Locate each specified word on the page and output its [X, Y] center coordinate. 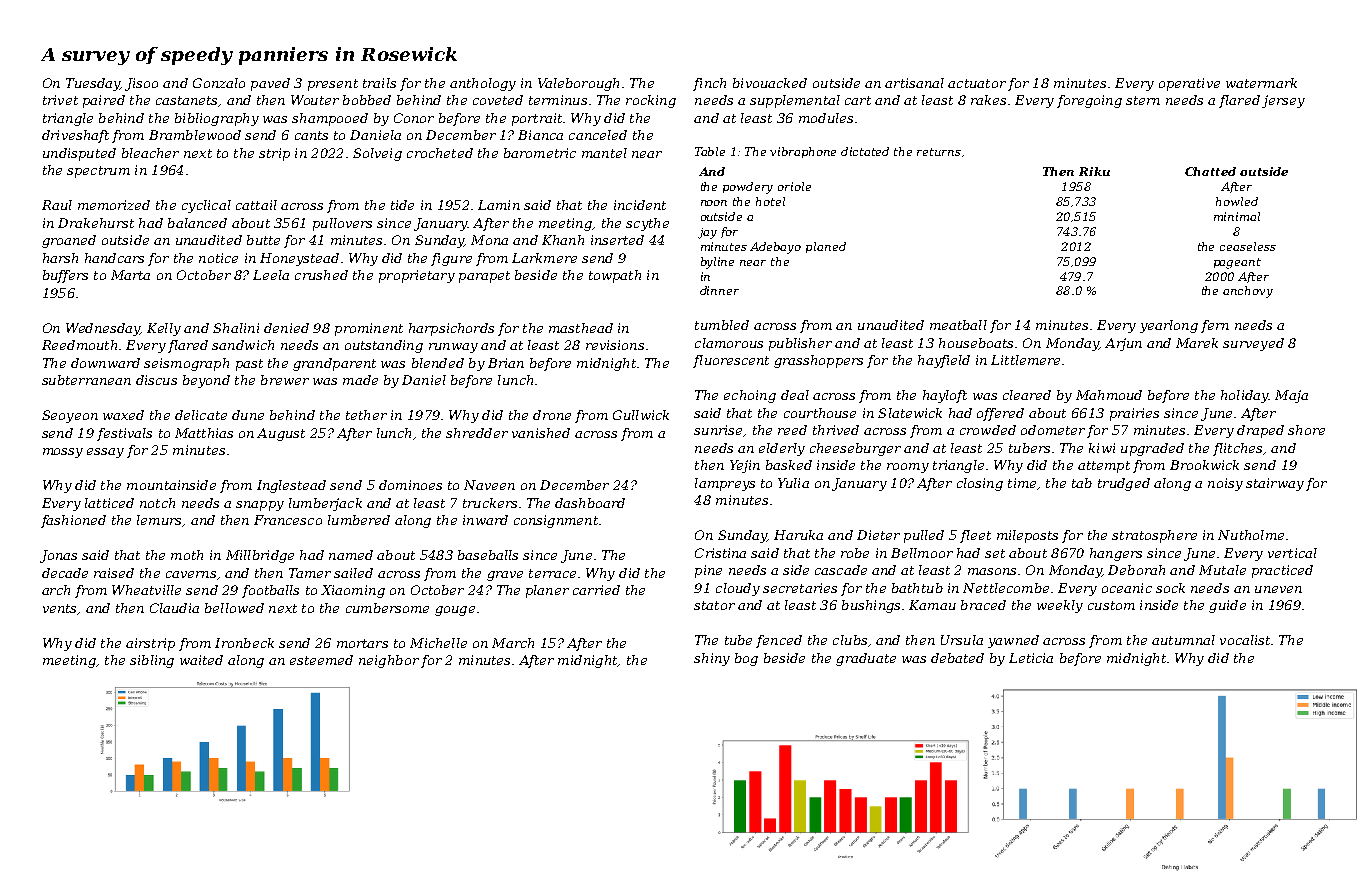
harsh [60, 258]
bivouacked [770, 83]
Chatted [1210, 171]
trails [379, 83]
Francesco [288, 520]
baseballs [488, 555]
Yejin [745, 466]
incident [640, 205]
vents [59, 608]
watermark [1261, 83]
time [1022, 483]
